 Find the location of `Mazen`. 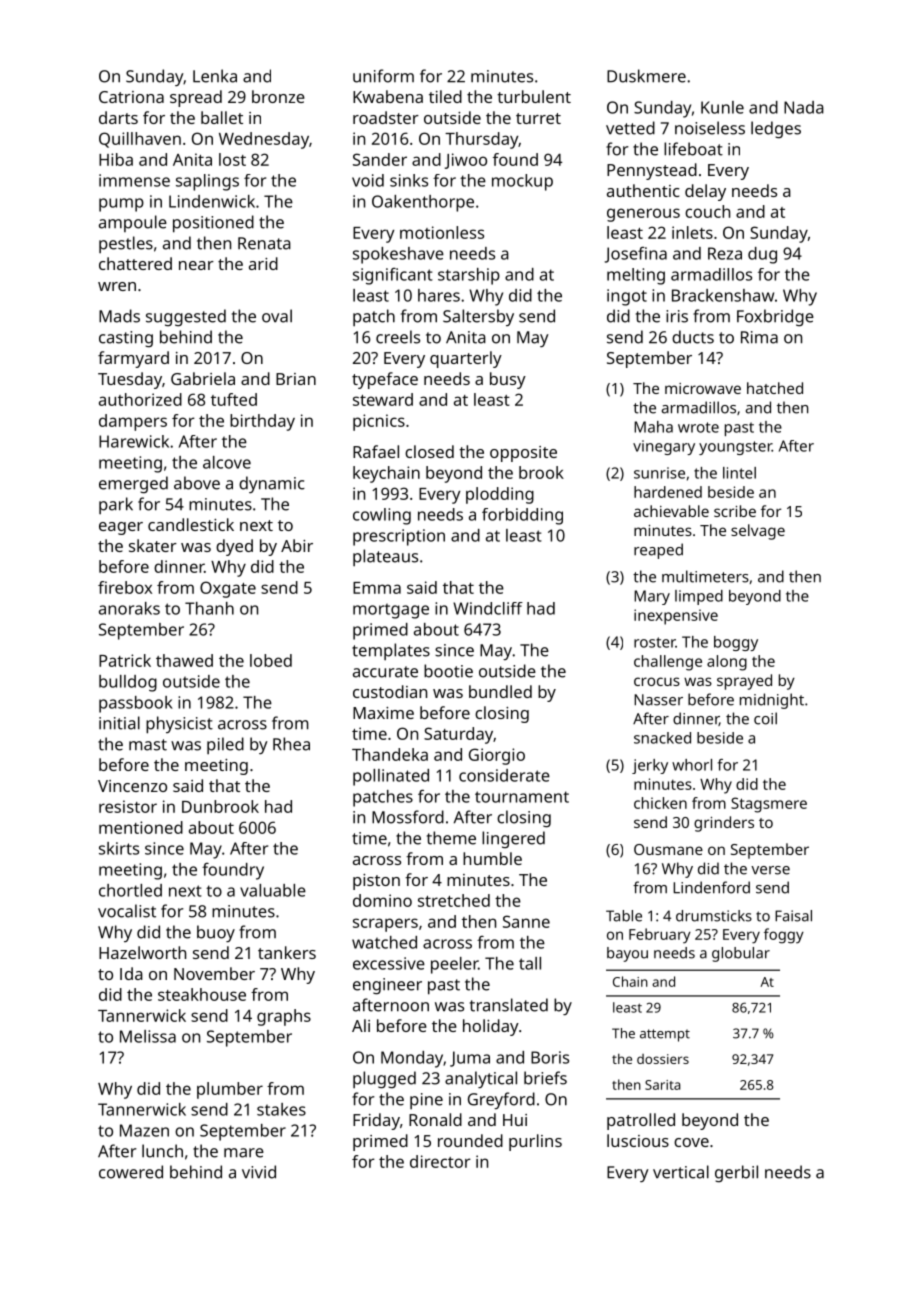

Mazen is located at coordinates (144, 1130).
